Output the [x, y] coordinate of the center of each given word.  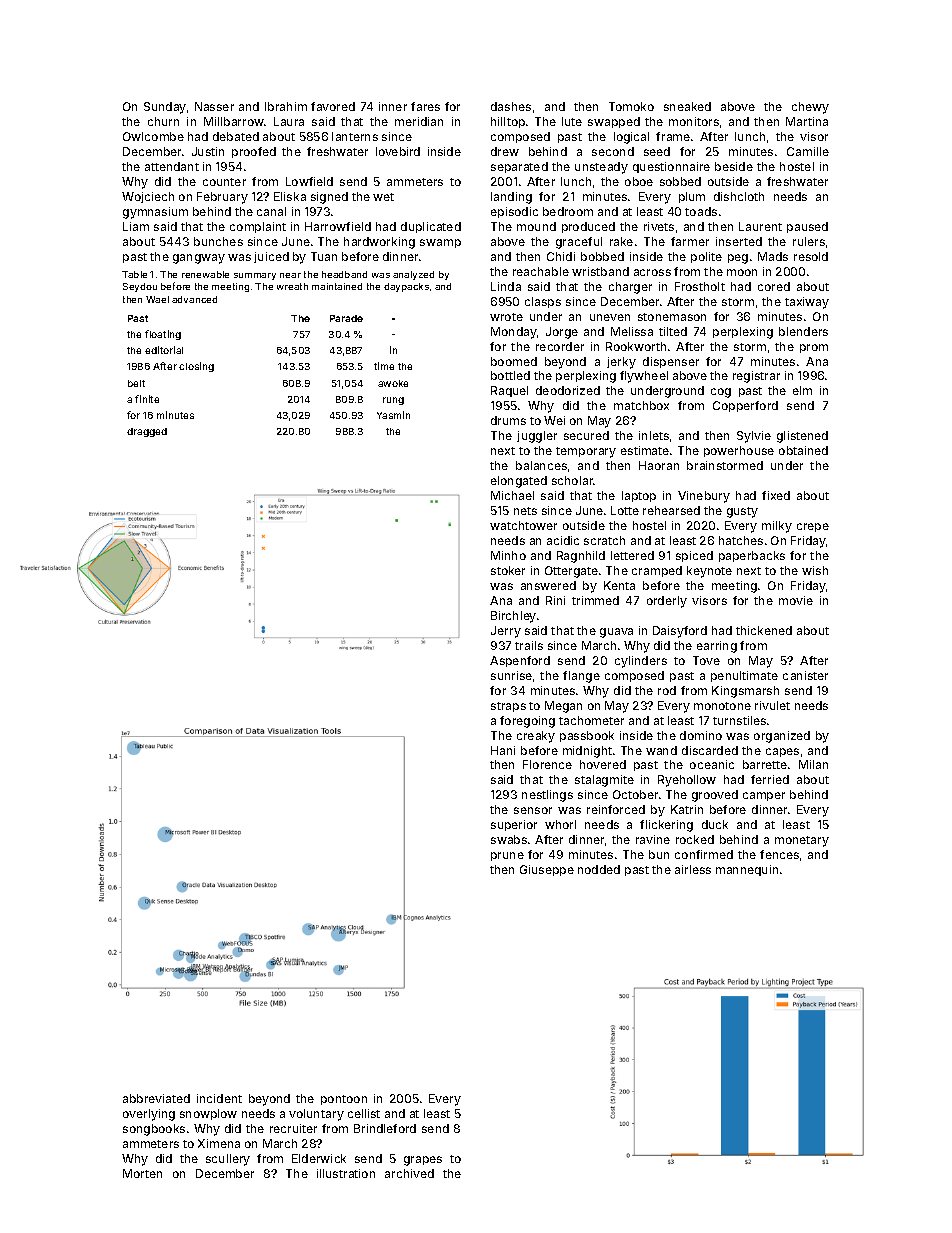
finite [147, 399]
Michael [512, 495]
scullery [228, 1160]
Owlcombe [153, 136]
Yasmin [393, 415]
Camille [808, 151]
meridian [419, 121]
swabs [509, 839]
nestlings [547, 796]
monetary [802, 841]
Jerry [506, 632]
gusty [742, 512]
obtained [803, 450]
